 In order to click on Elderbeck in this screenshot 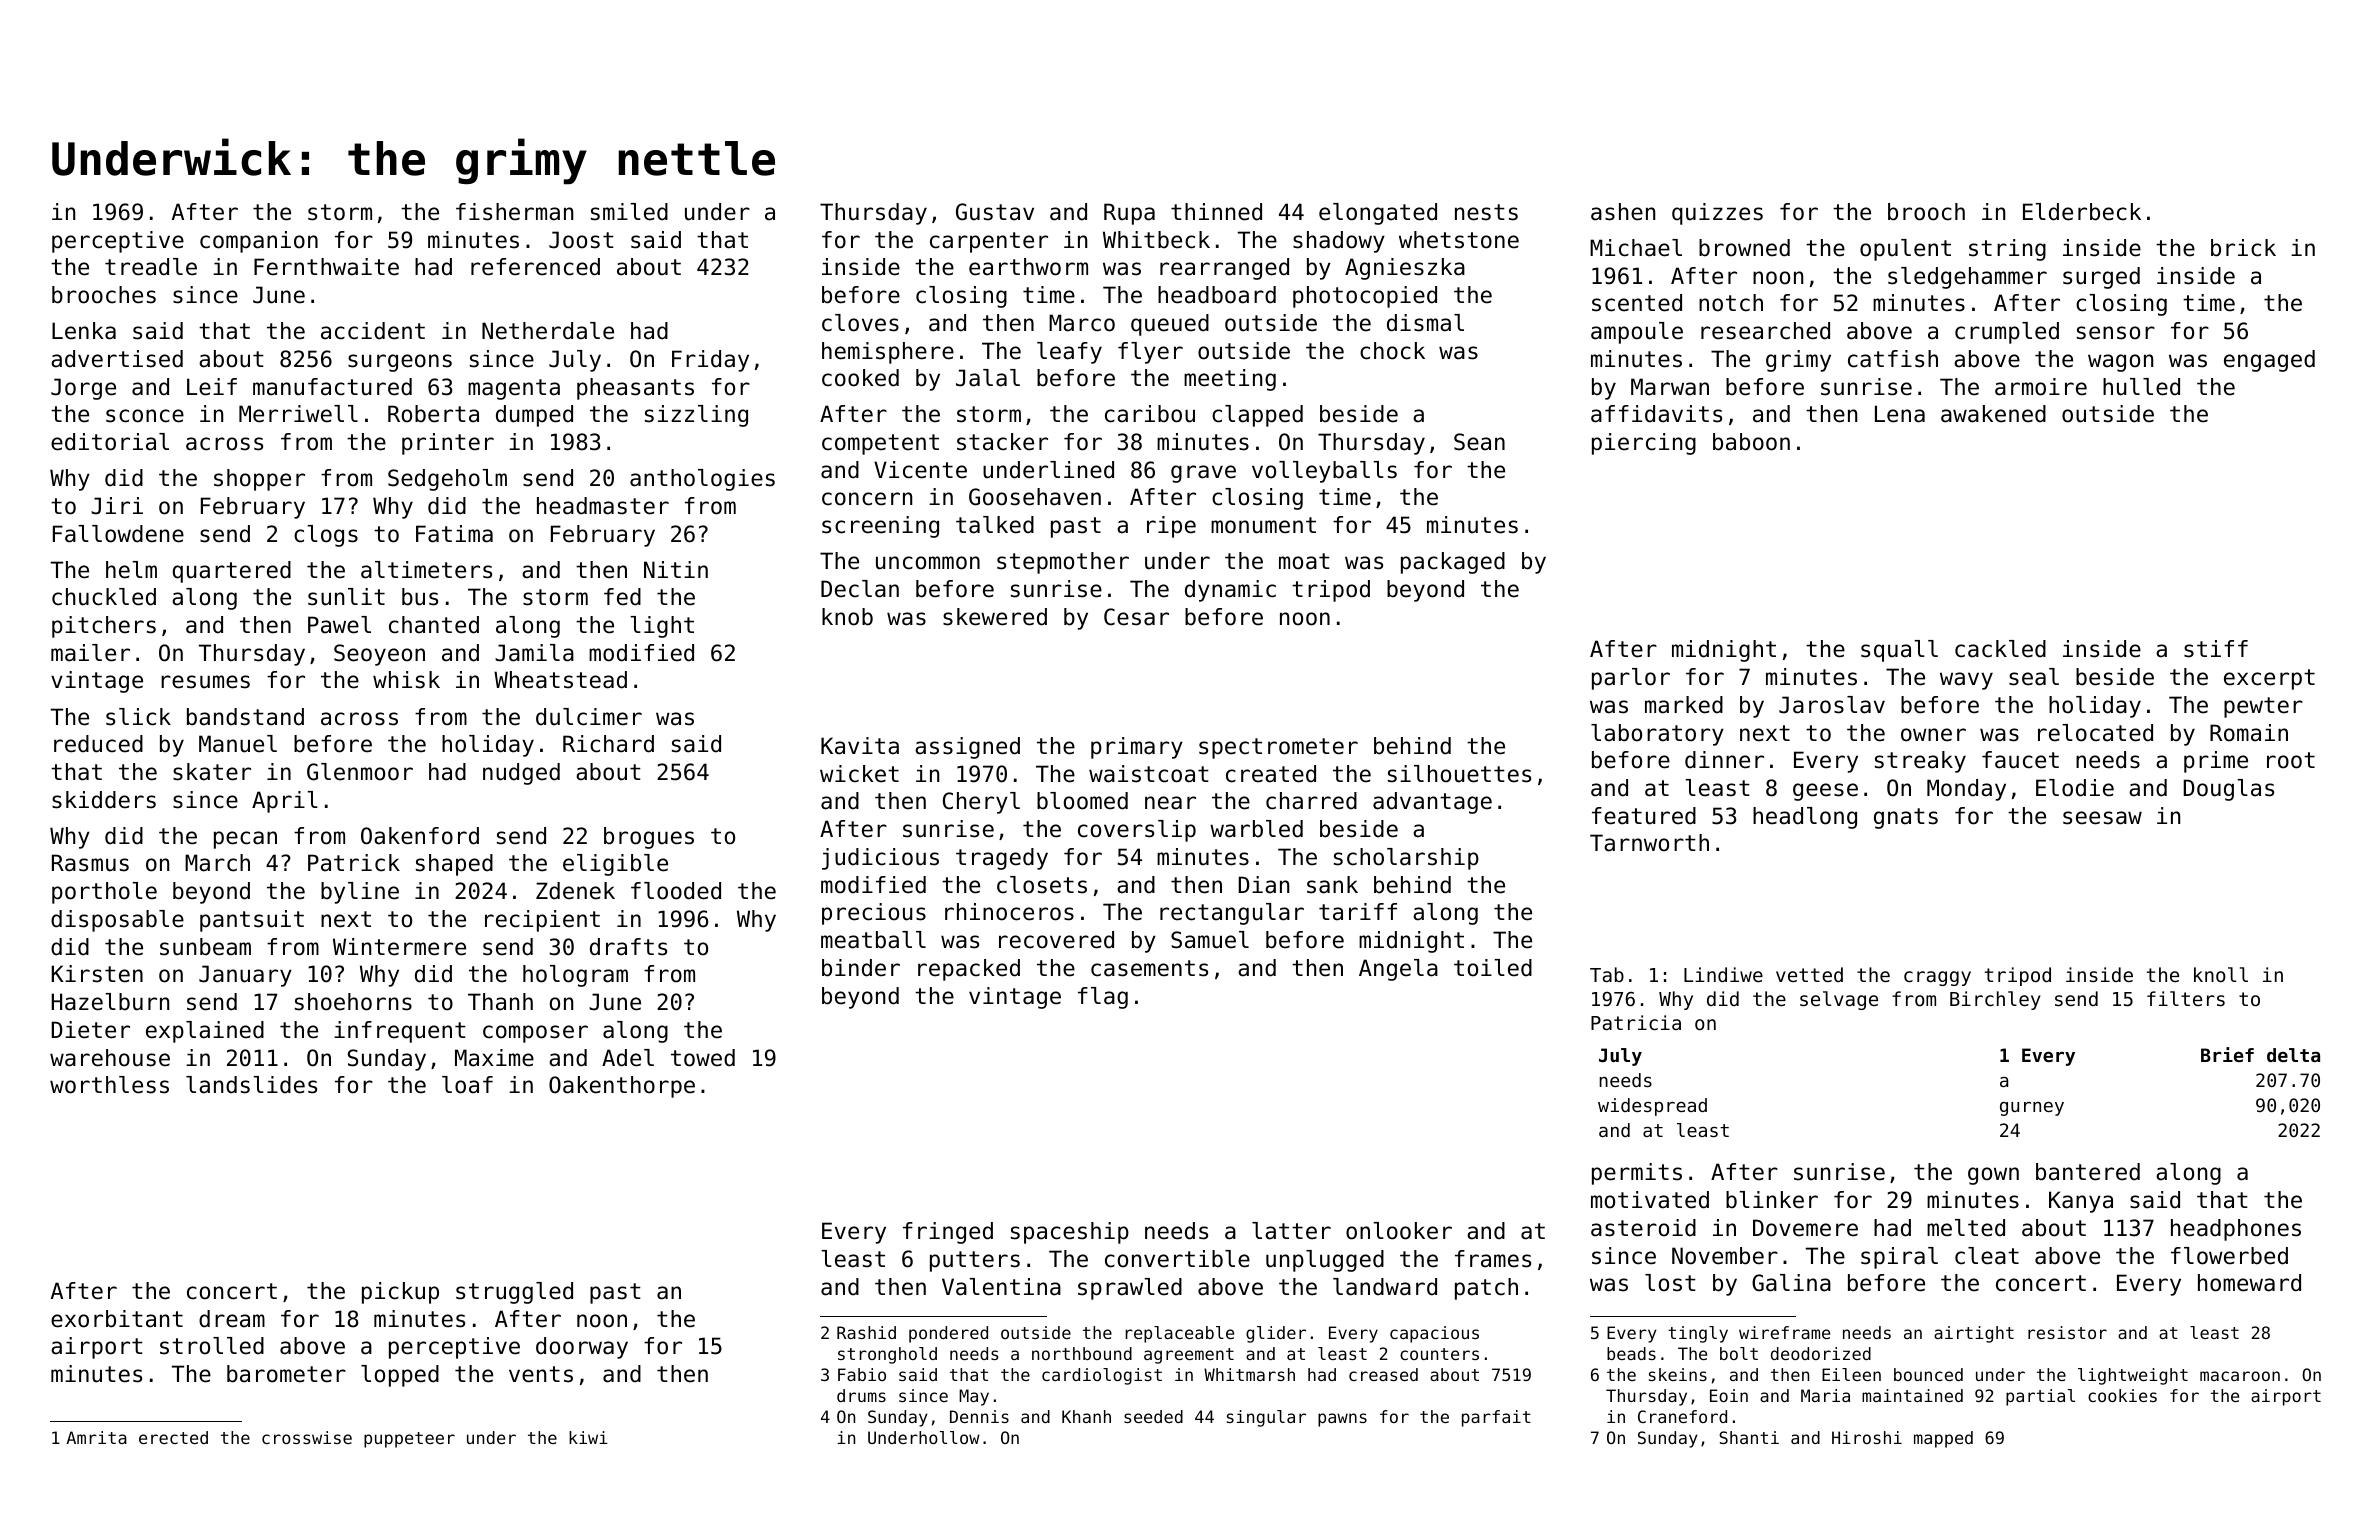, I will do `click(2082, 212)`.
